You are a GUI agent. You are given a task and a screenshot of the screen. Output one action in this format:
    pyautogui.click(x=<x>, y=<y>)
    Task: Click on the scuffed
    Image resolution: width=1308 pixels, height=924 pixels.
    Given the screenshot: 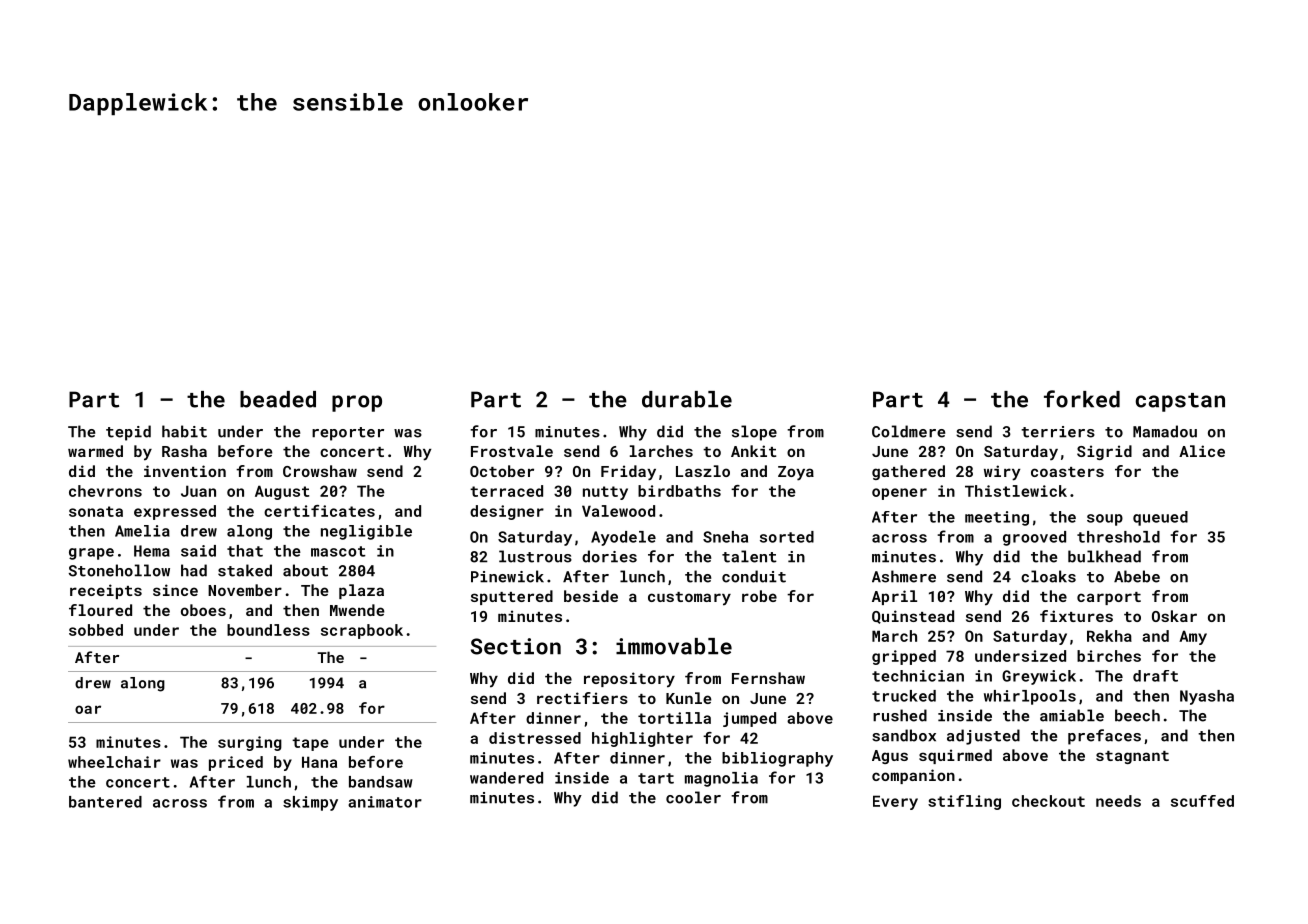 What is the action you would take?
    pyautogui.click(x=1202, y=801)
